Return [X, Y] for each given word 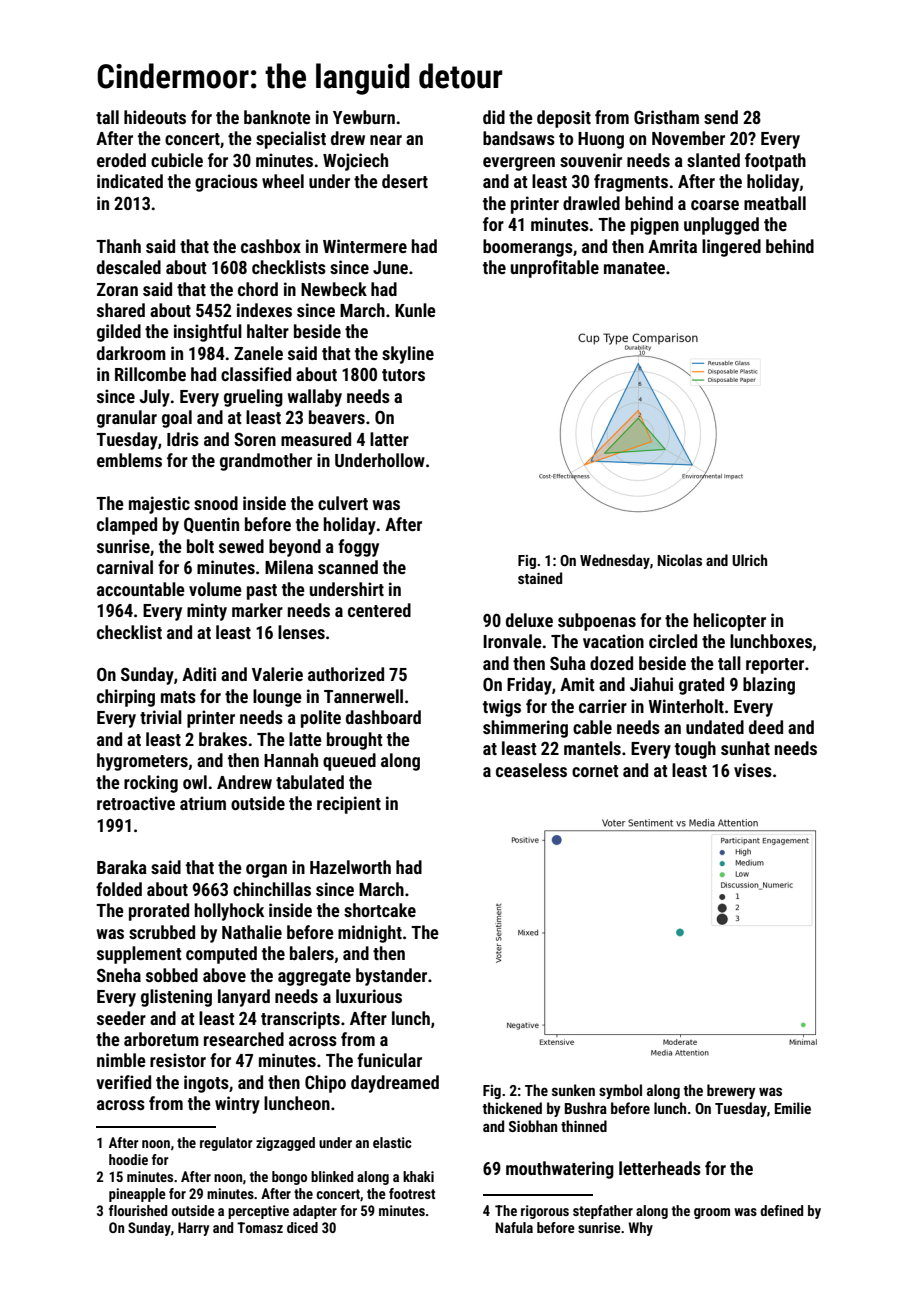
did [494, 117]
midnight [370, 934]
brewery [731, 1091]
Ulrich [749, 560]
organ [266, 871]
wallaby [315, 398]
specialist [291, 140]
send [721, 117]
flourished [138, 1210]
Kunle [415, 310]
